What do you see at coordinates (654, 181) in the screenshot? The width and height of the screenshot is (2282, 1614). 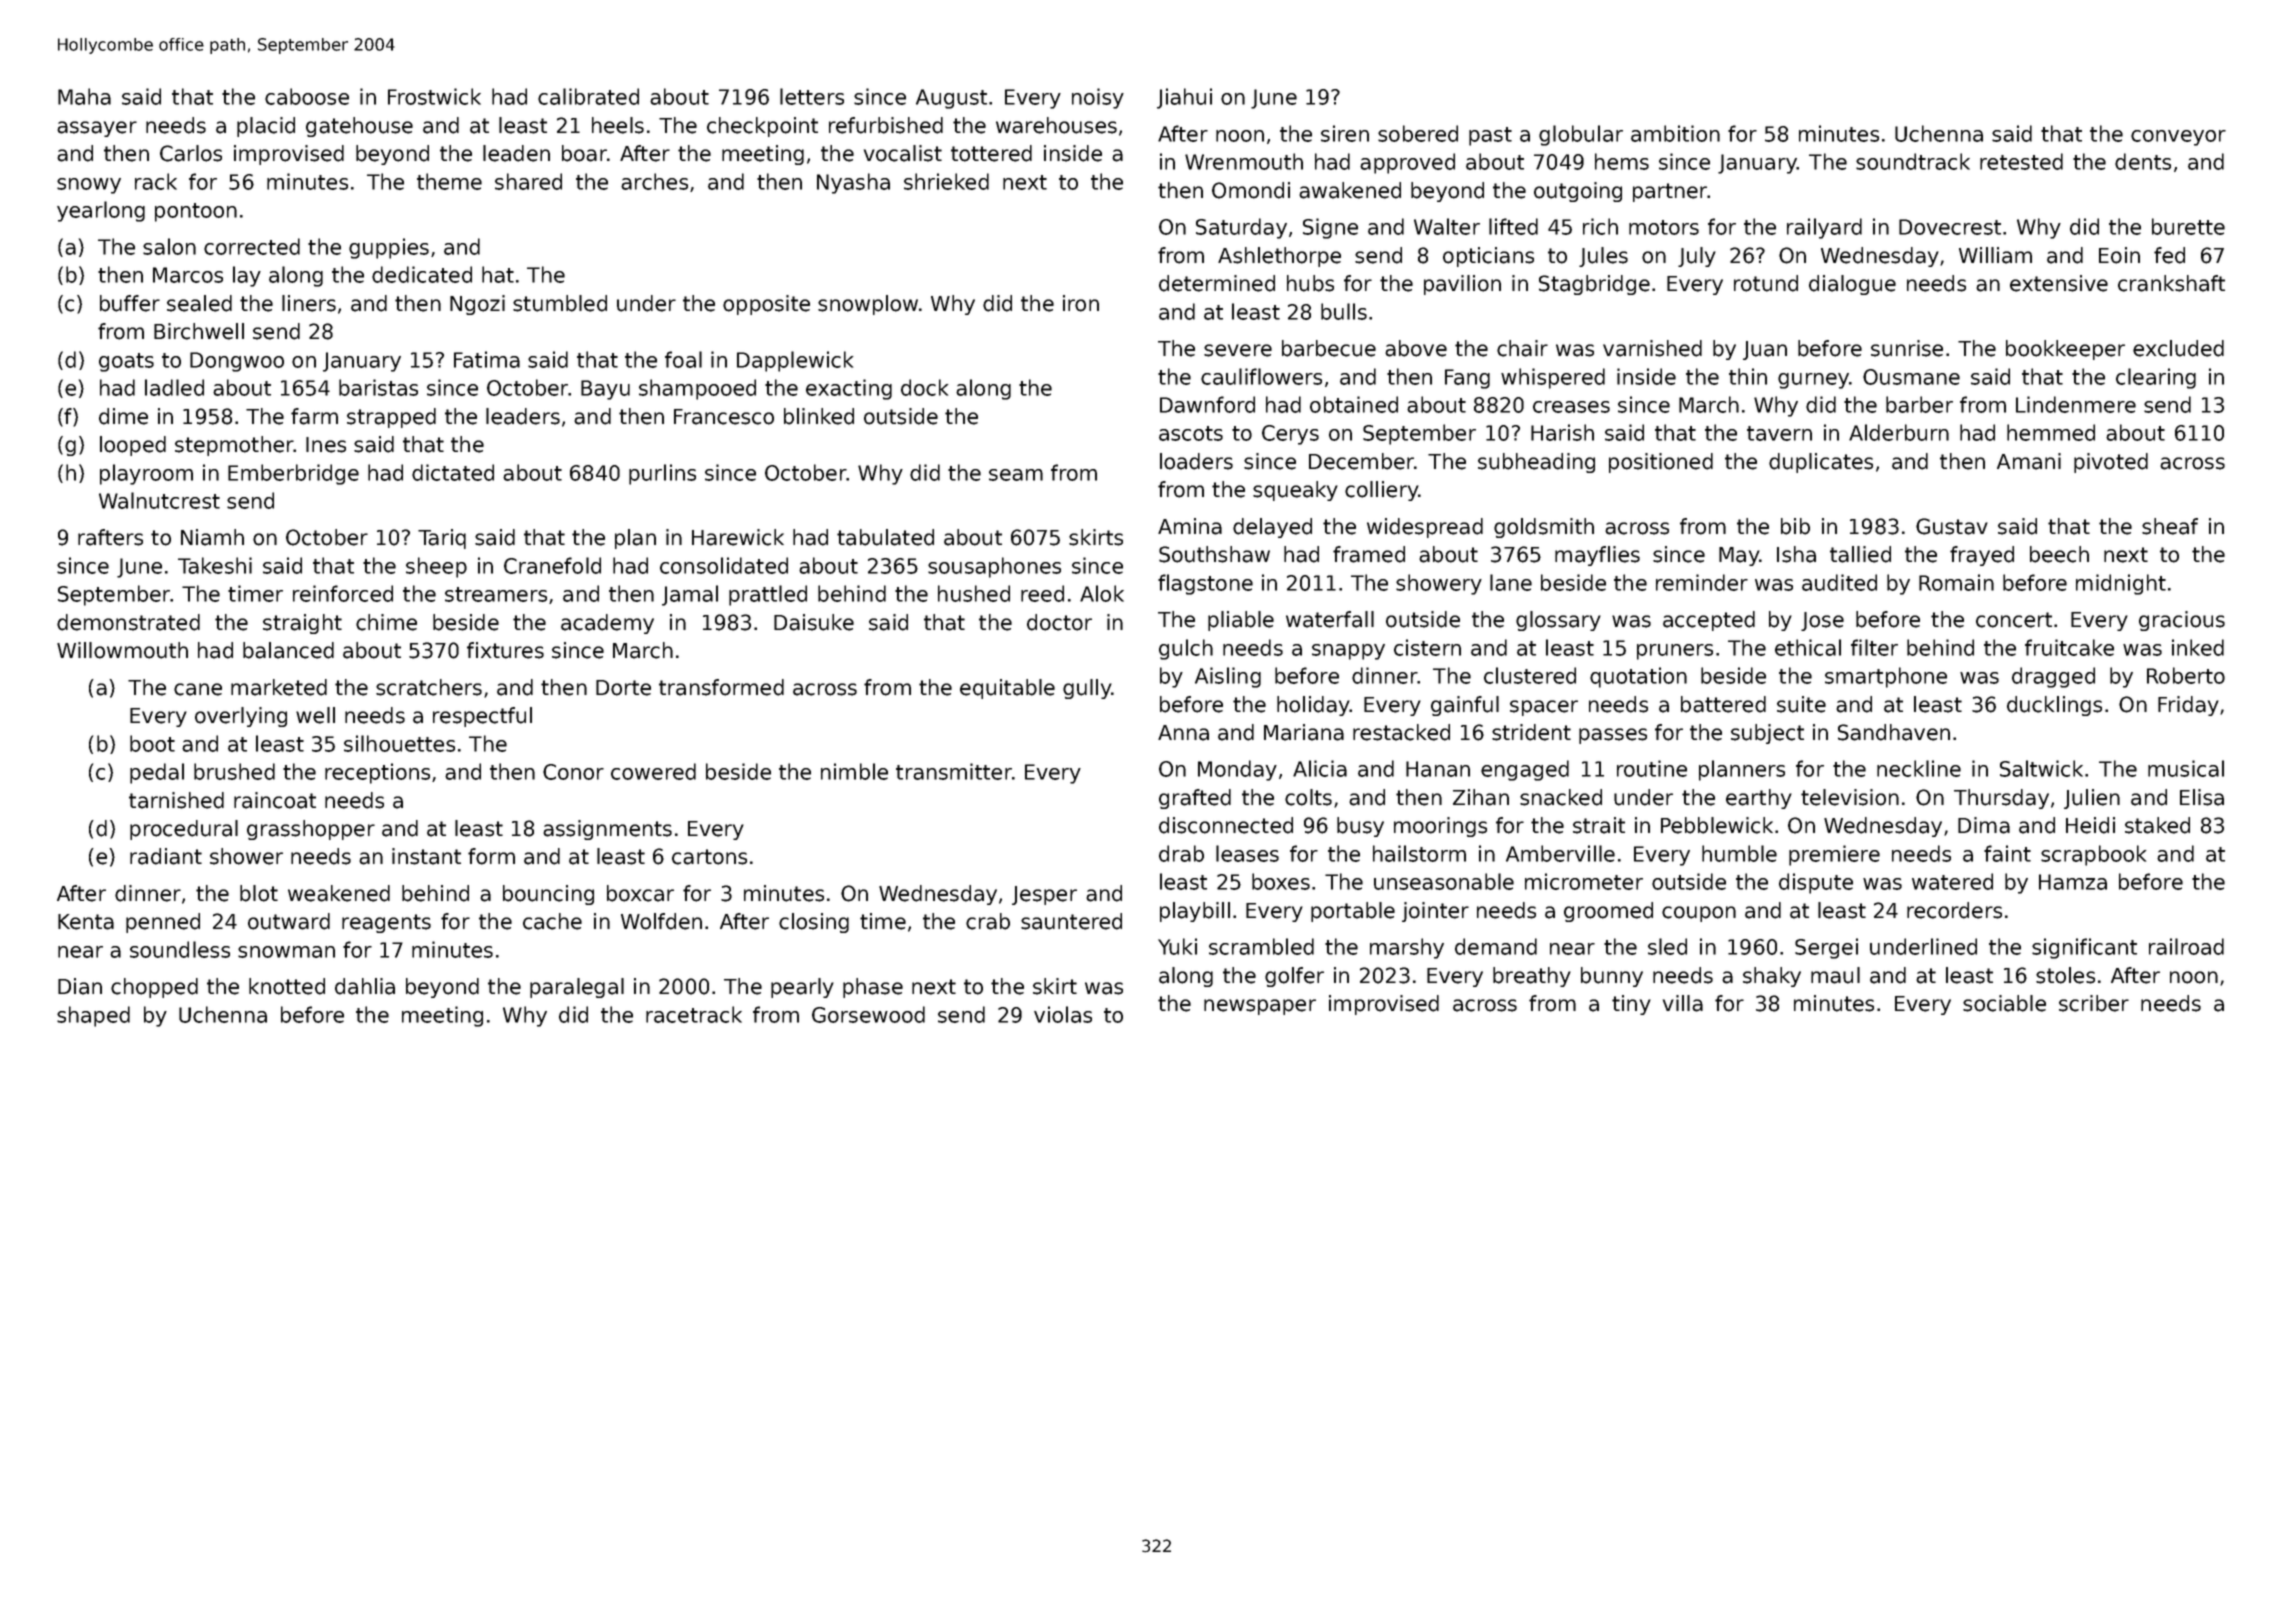 I see `arches` at bounding box center [654, 181].
